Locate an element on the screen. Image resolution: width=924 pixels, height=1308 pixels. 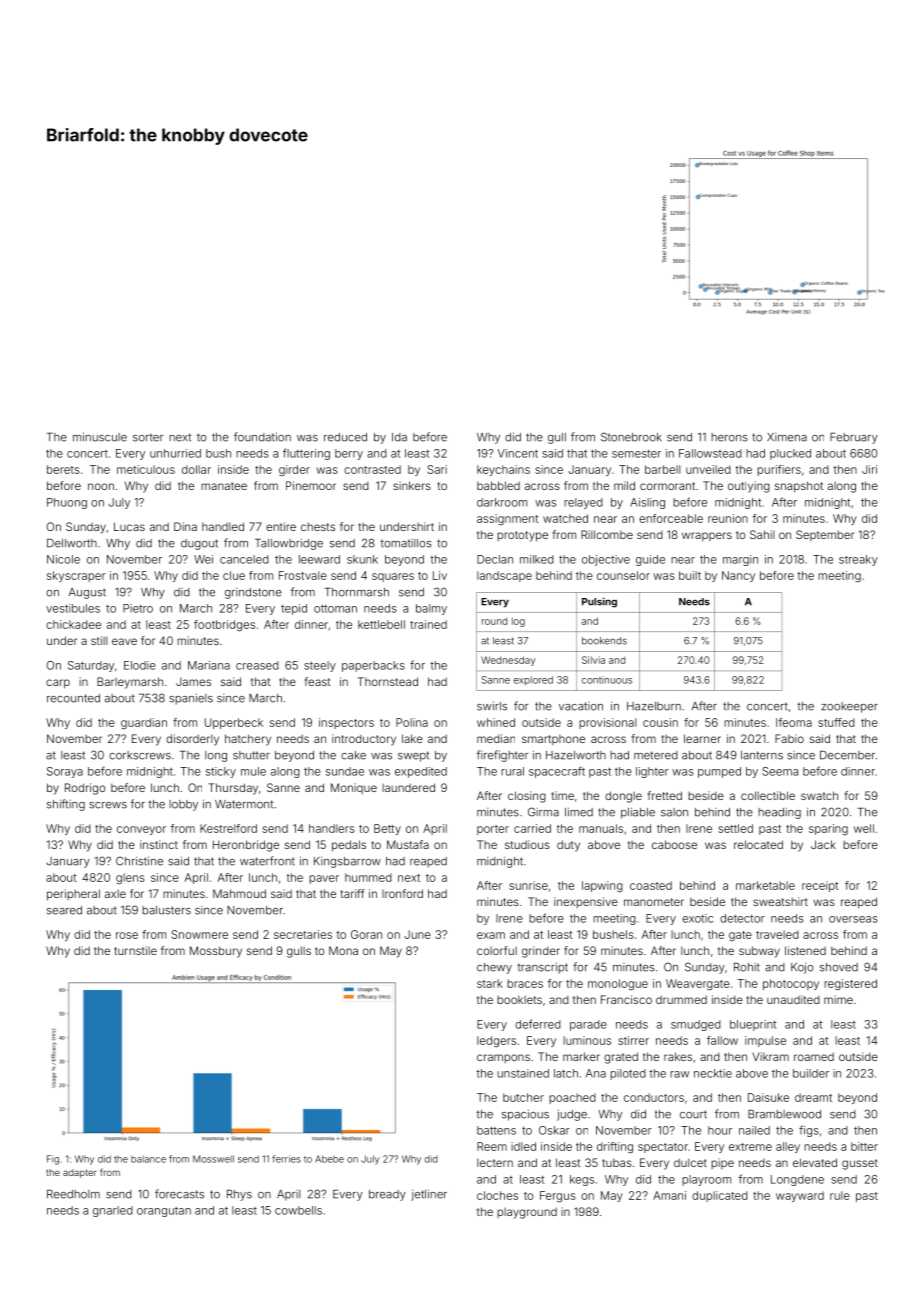
Fabio is located at coordinates (789, 738).
